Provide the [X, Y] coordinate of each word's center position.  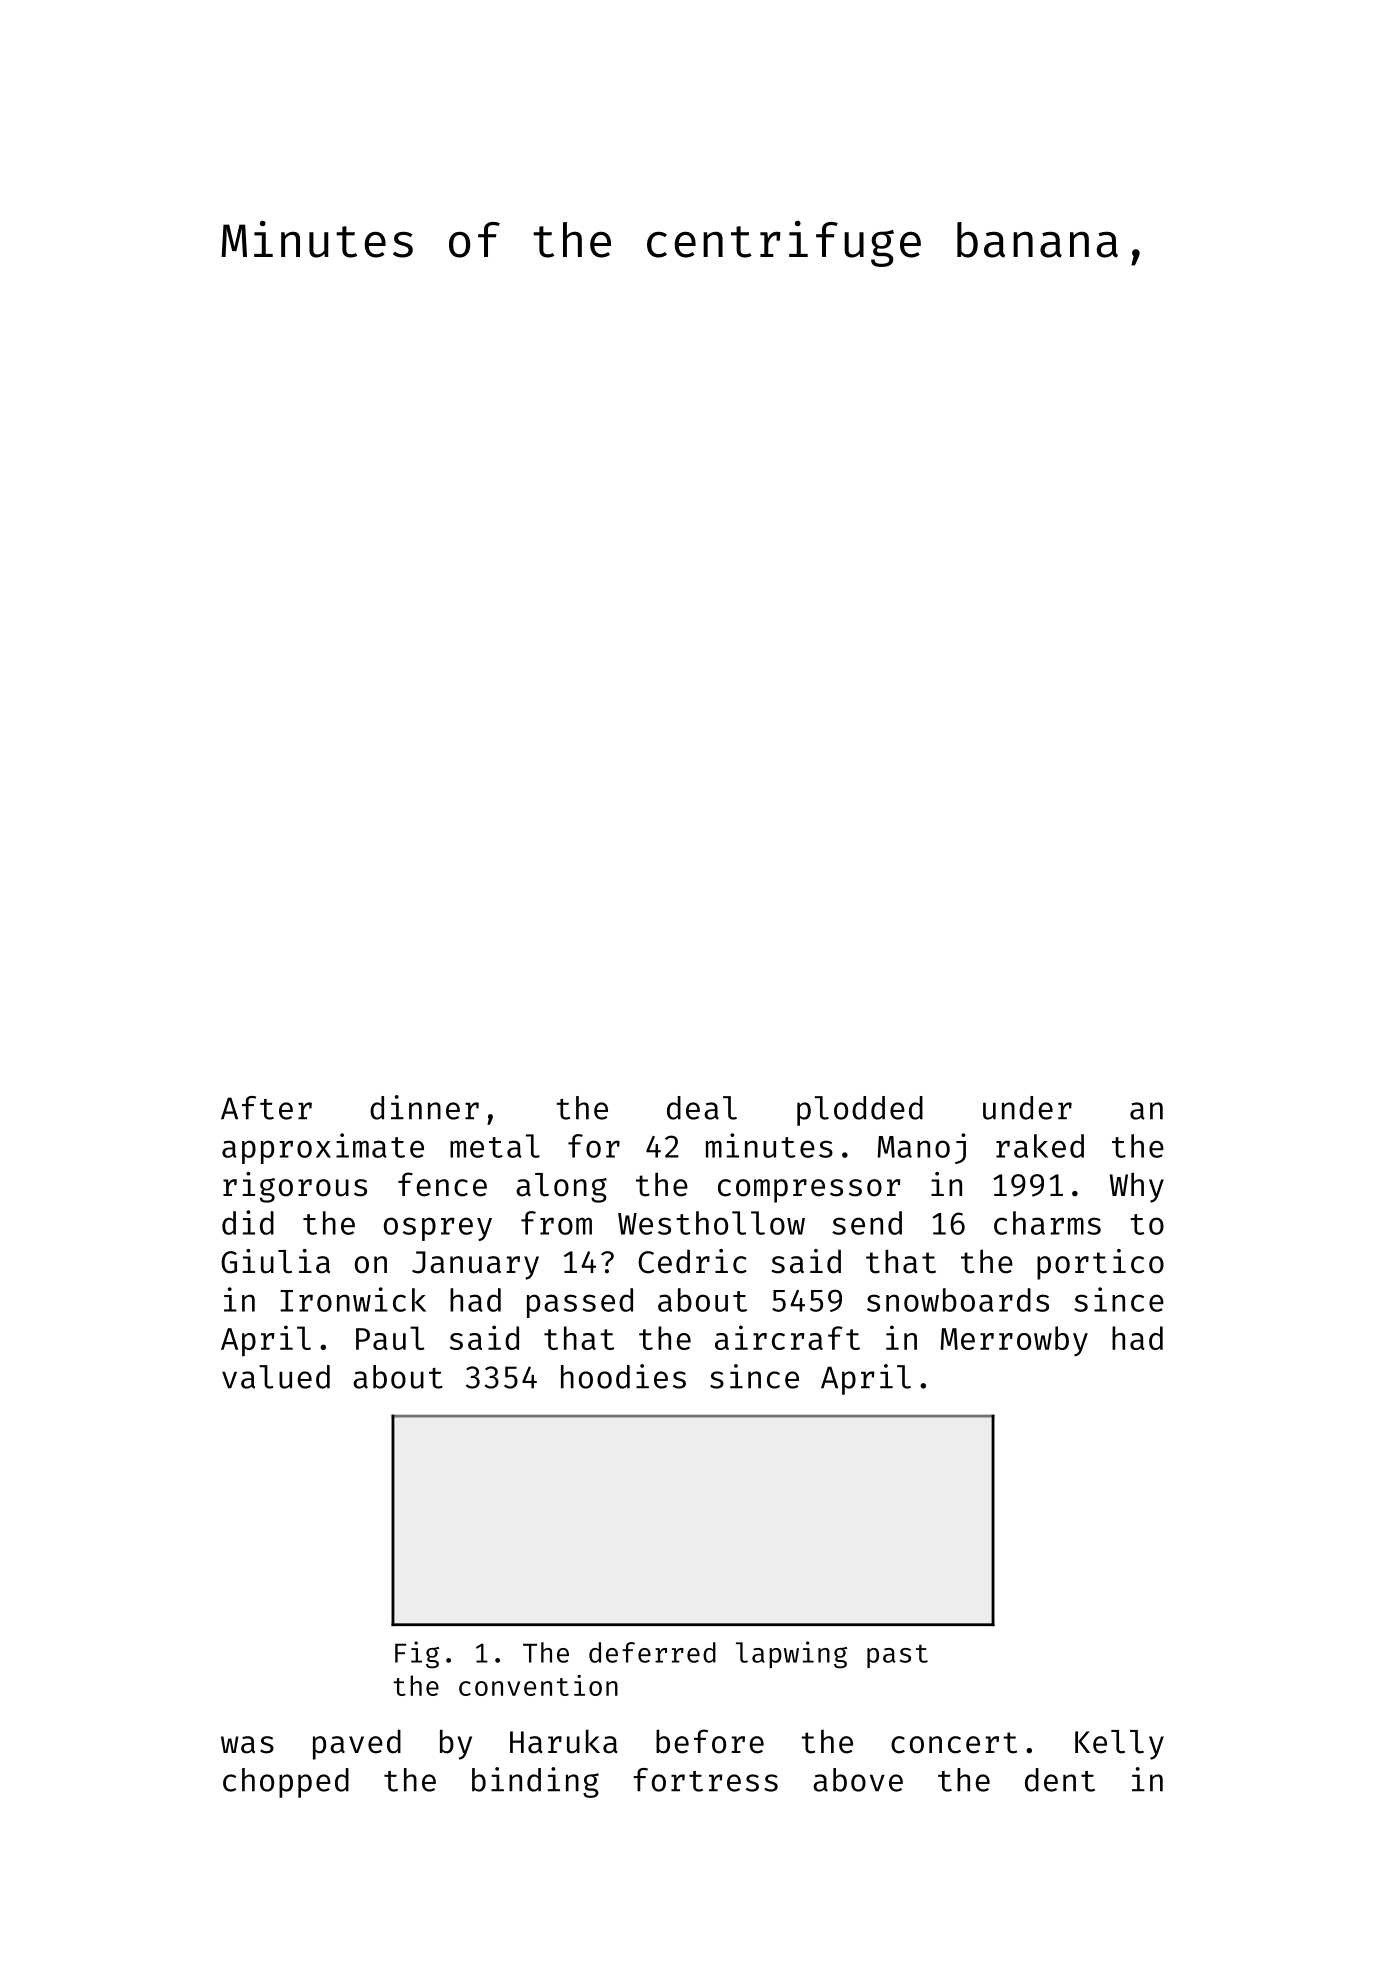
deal [702, 1108]
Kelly [1119, 1745]
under [1027, 1108]
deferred [652, 1652]
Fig [417, 1654]
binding [535, 1782]
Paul [390, 1338]
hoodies [623, 1376]
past [897, 1656]
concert [954, 1743]
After [266, 1108]
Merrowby [1014, 1341]
